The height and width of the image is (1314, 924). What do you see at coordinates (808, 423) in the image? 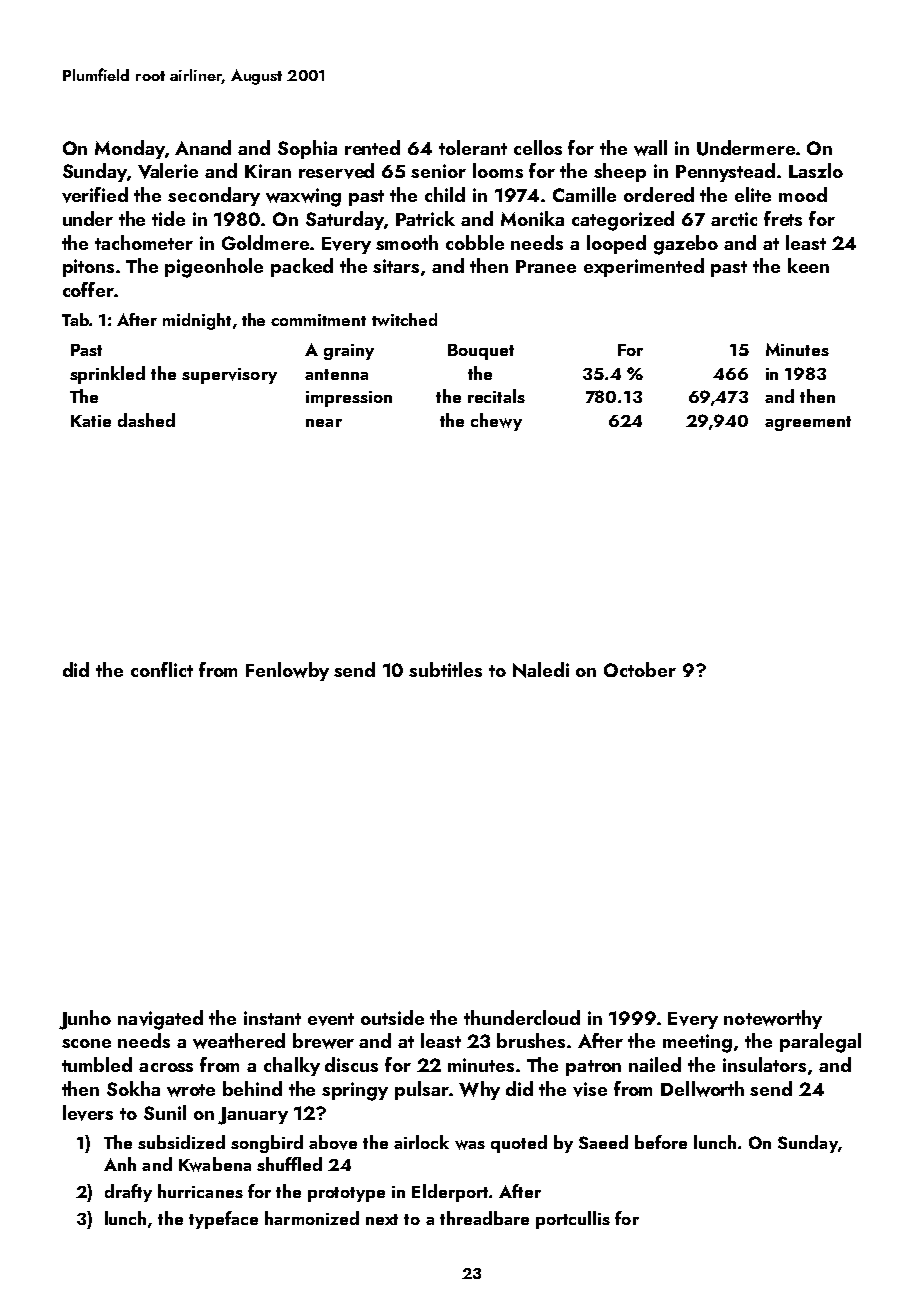
I see `agreement` at bounding box center [808, 423].
